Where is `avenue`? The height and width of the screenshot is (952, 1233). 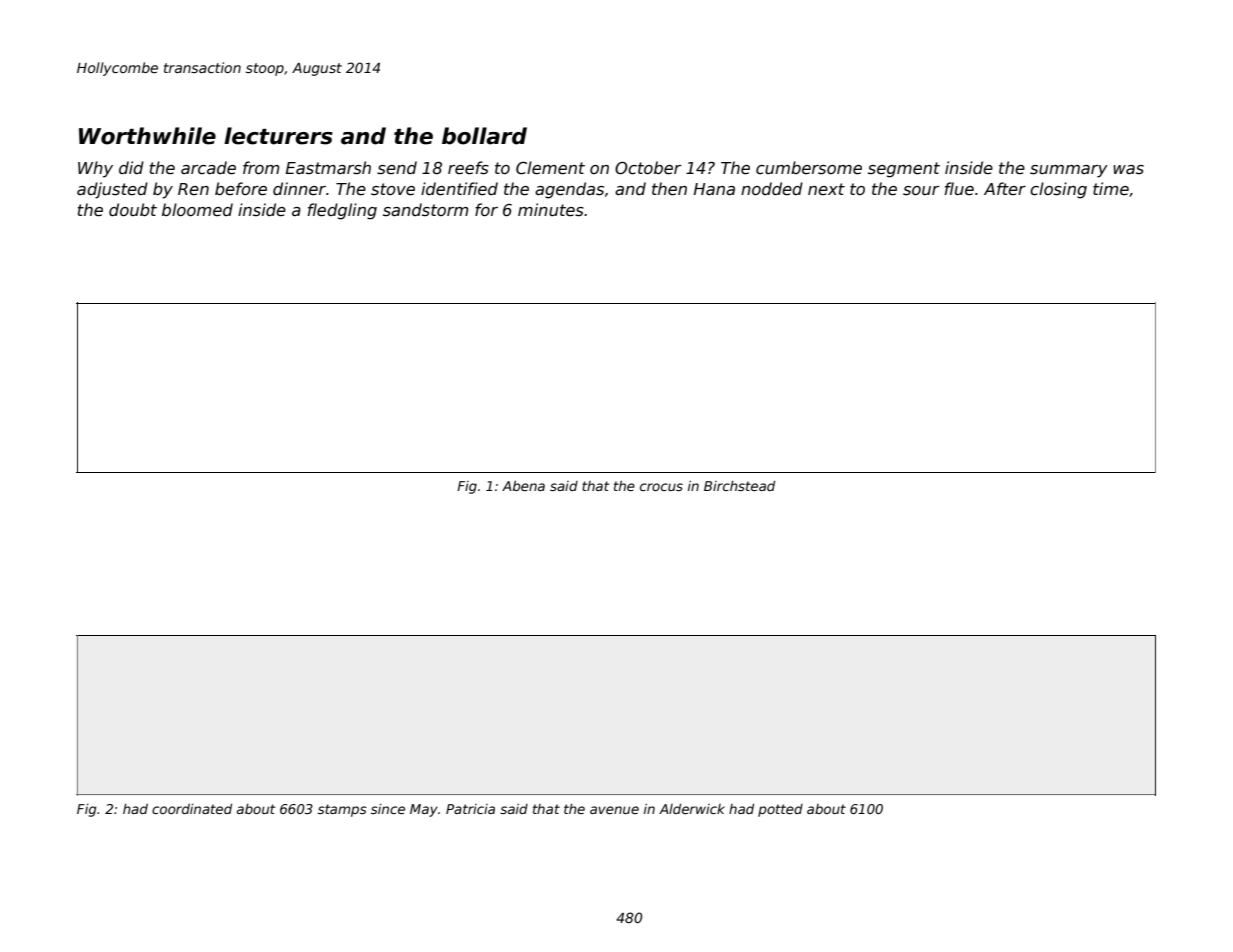
avenue is located at coordinates (614, 810).
